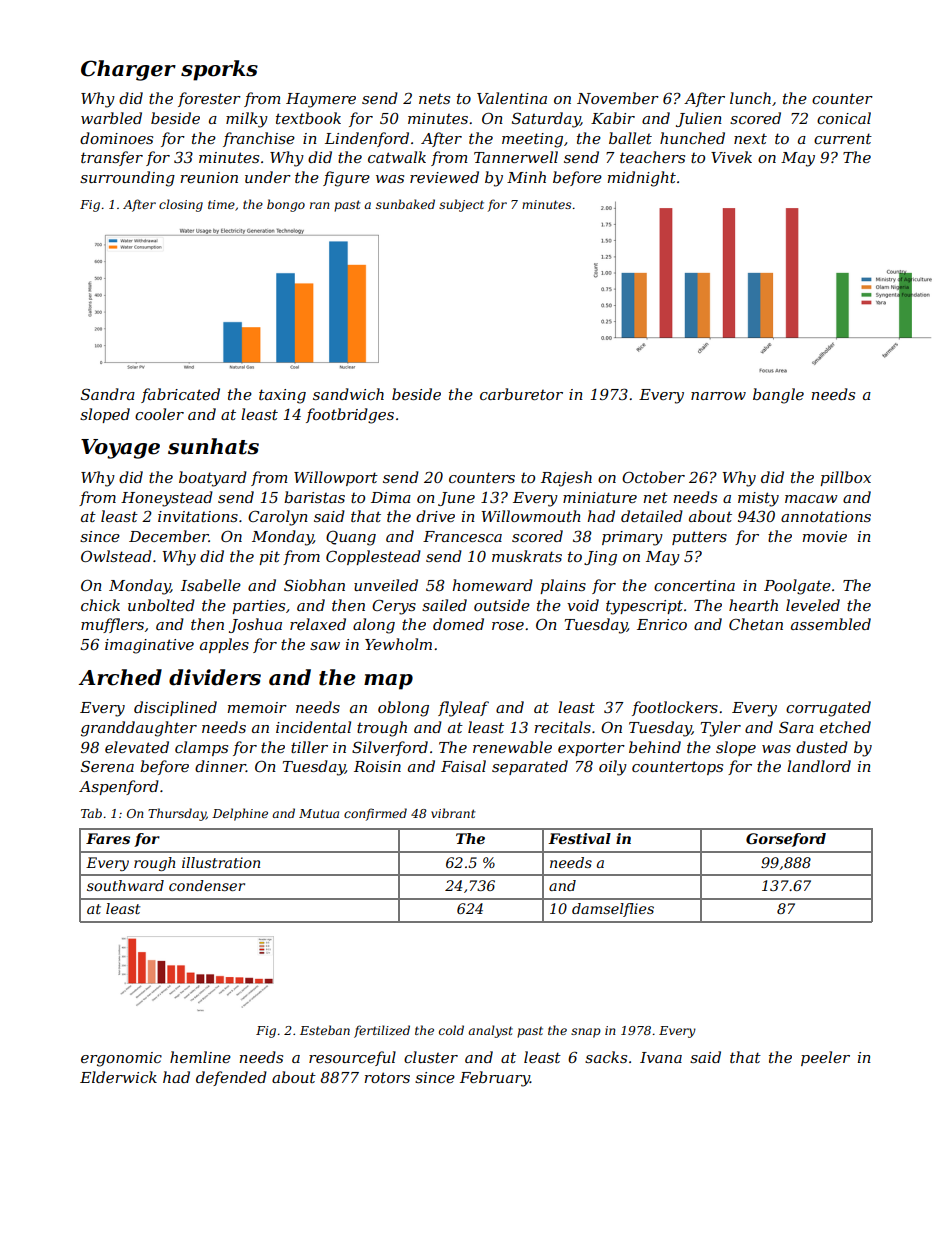 The width and height of the image is (952, 1233). Describe the element at coordinates (508, 626) in the image. I see `rose` at that location.
